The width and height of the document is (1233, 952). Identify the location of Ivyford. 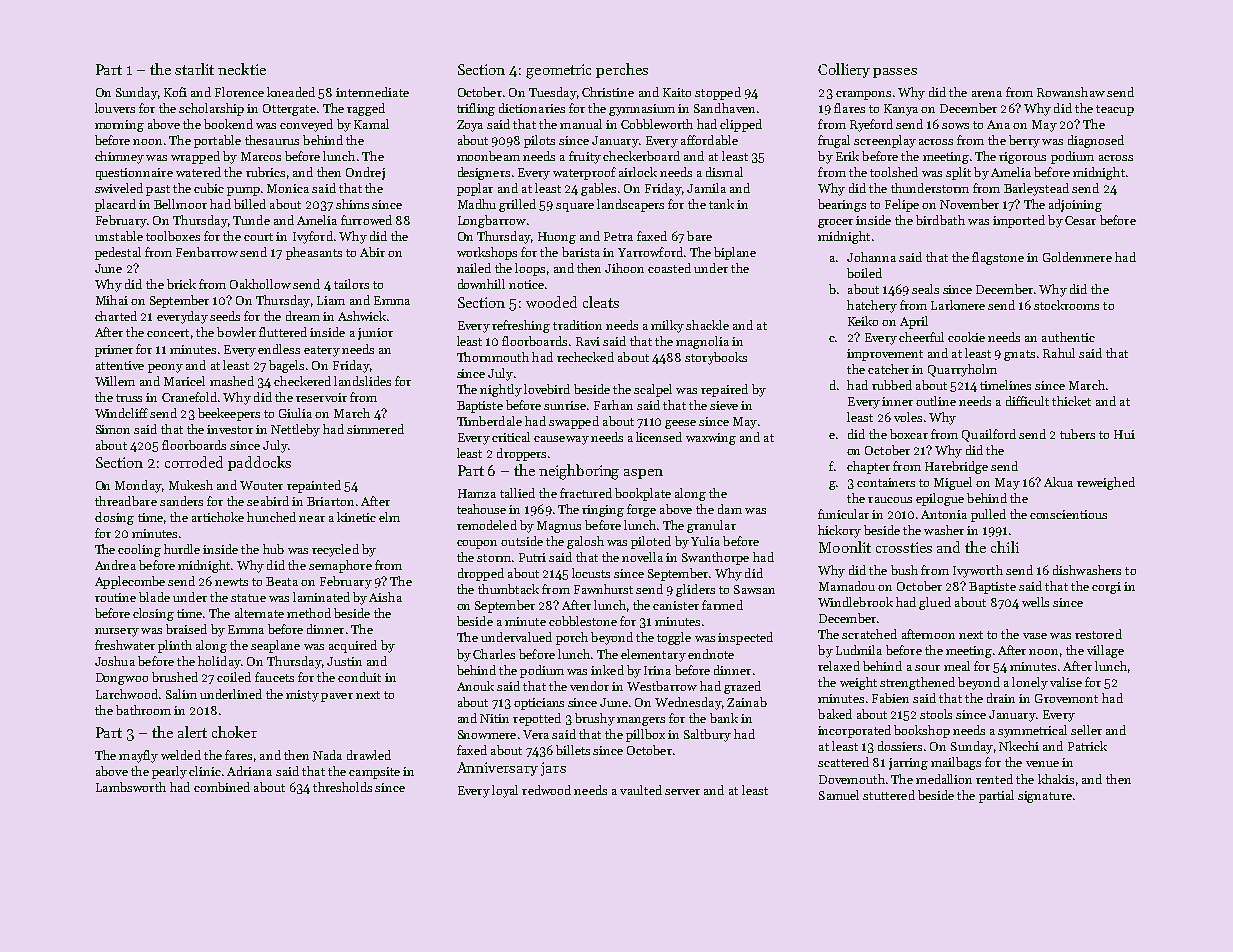
(313, 237).
